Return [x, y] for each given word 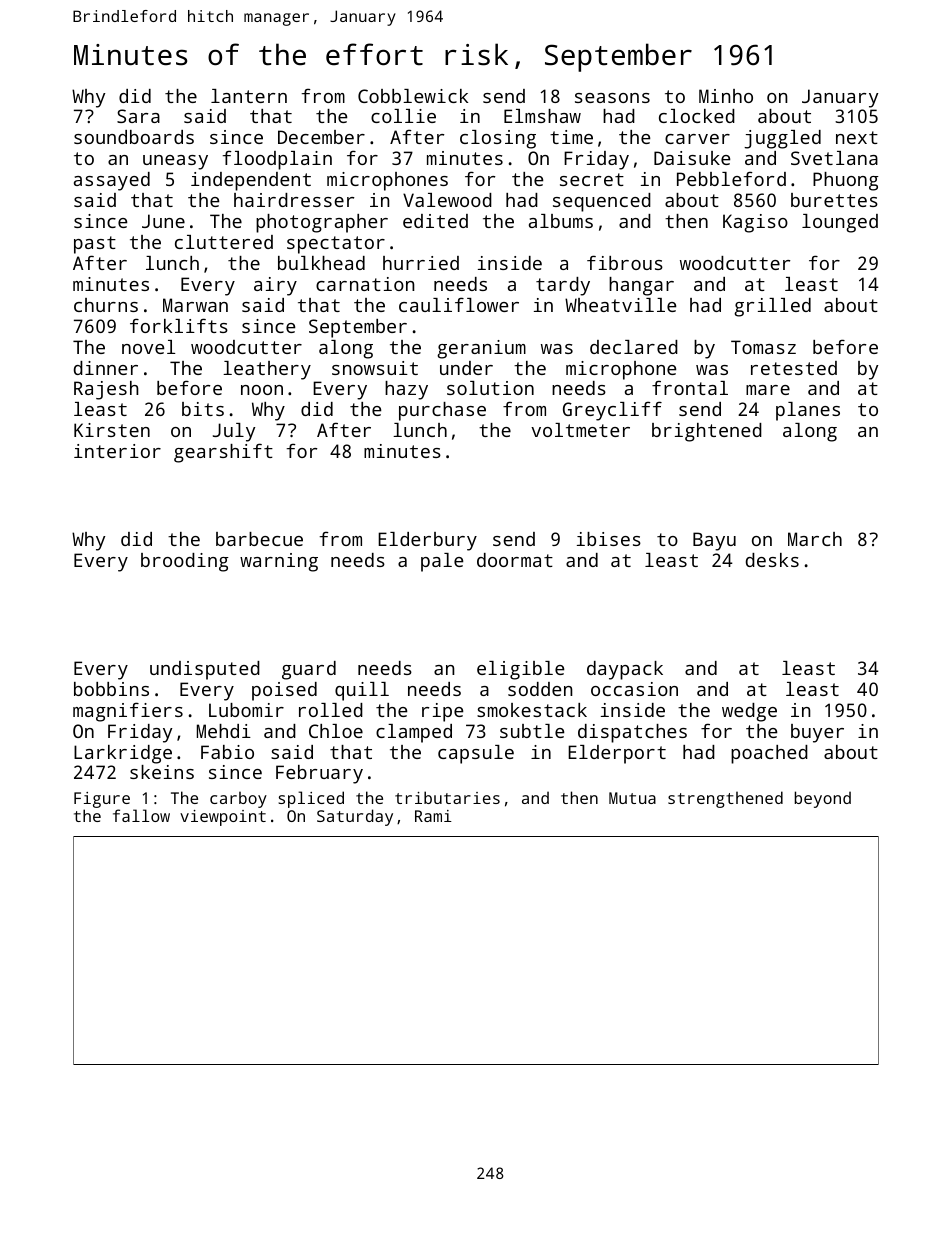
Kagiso [755, 223]
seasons [612, 98]
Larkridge [123, 754]
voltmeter [580, 430]
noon [262, 390]
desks [772, 560]
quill [362, 691]
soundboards [134, 137]
